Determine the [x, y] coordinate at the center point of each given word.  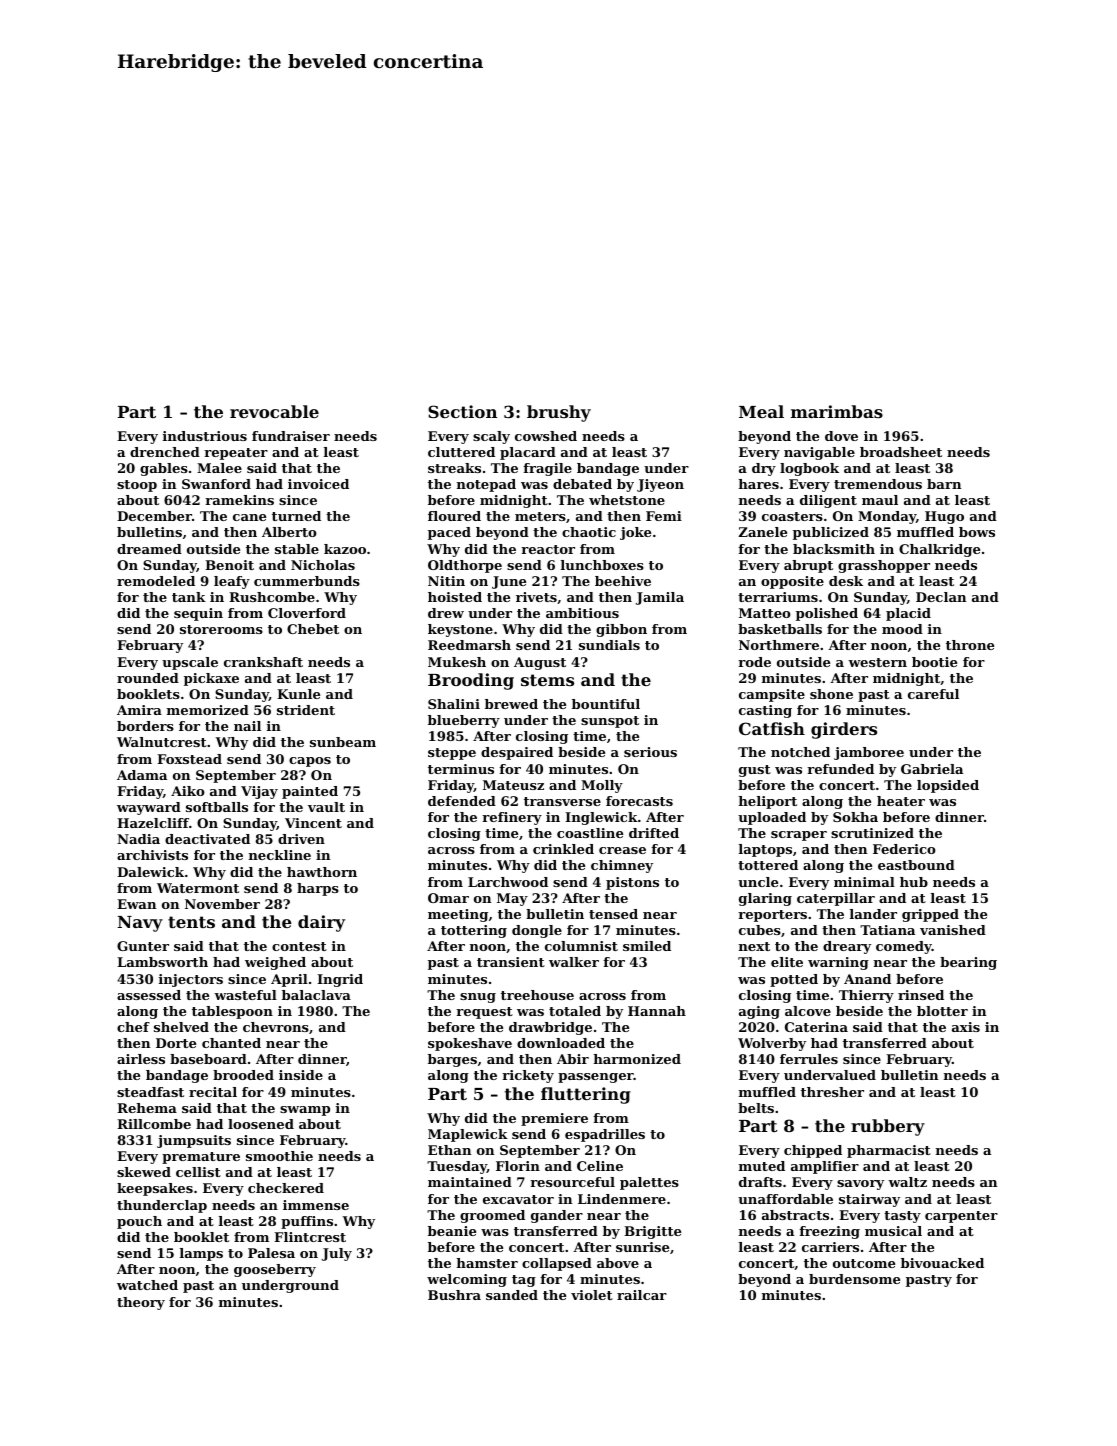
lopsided [948, 786]
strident [306, 710]
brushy [559, 413]
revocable [274, 411]
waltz [907, 1182]
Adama [142, 775]
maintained [470, 1182]
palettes [649, 1183]
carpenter [961, 1217]
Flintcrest [310, 1237]
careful [933, 694]
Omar [448, 898]
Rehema [147, 1108]
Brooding [471, 681]
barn [944, 484]
